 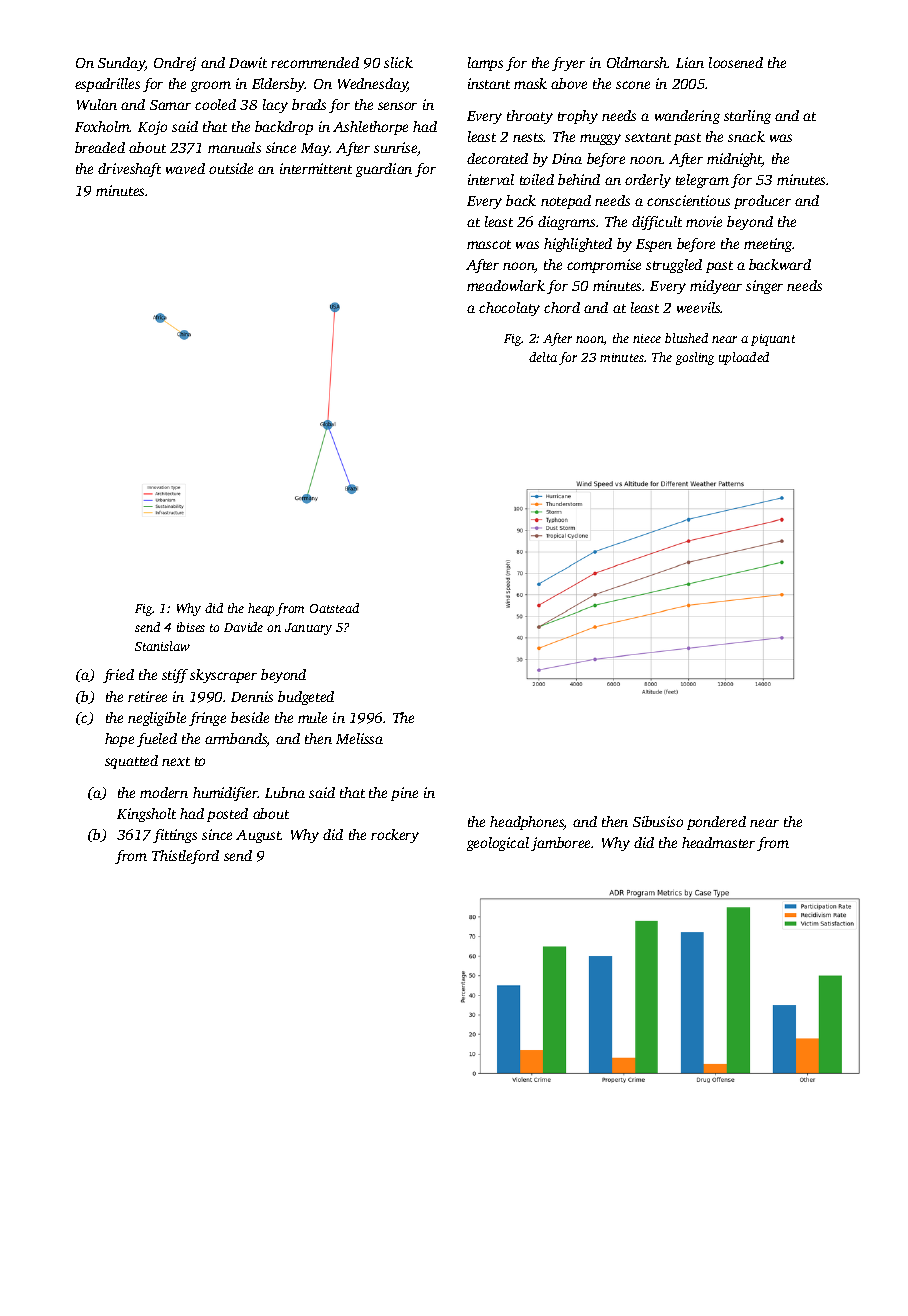 What do you see at coordinates (744, 358) in the page?
I see `uploaded` at bounding box center [744, 358].
